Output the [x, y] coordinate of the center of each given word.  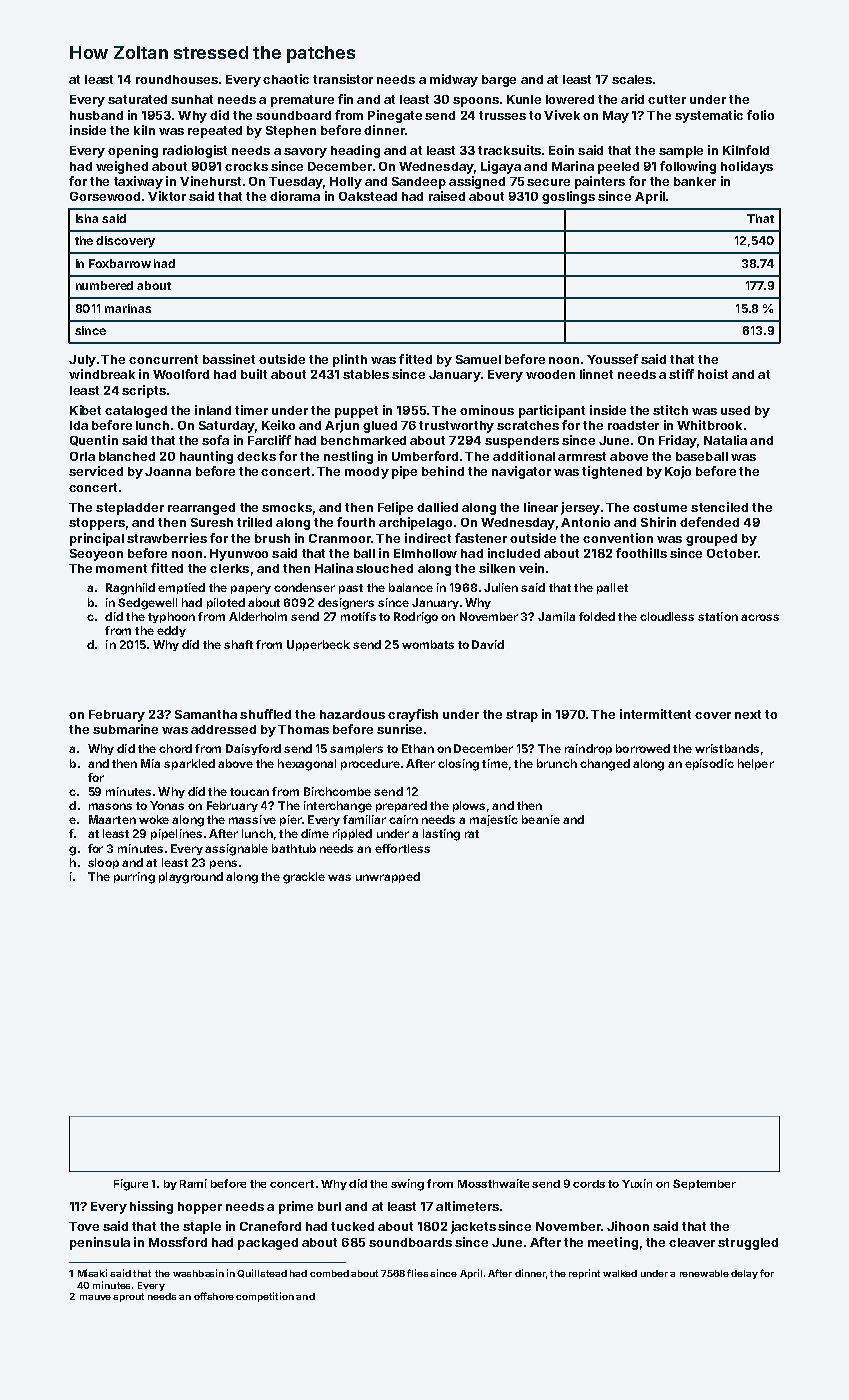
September [704, 1184]
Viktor [167, 196]
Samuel [478, 359]
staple [202, 1228]
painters [600, 182]
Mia [150, 763]
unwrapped [388, 877]
